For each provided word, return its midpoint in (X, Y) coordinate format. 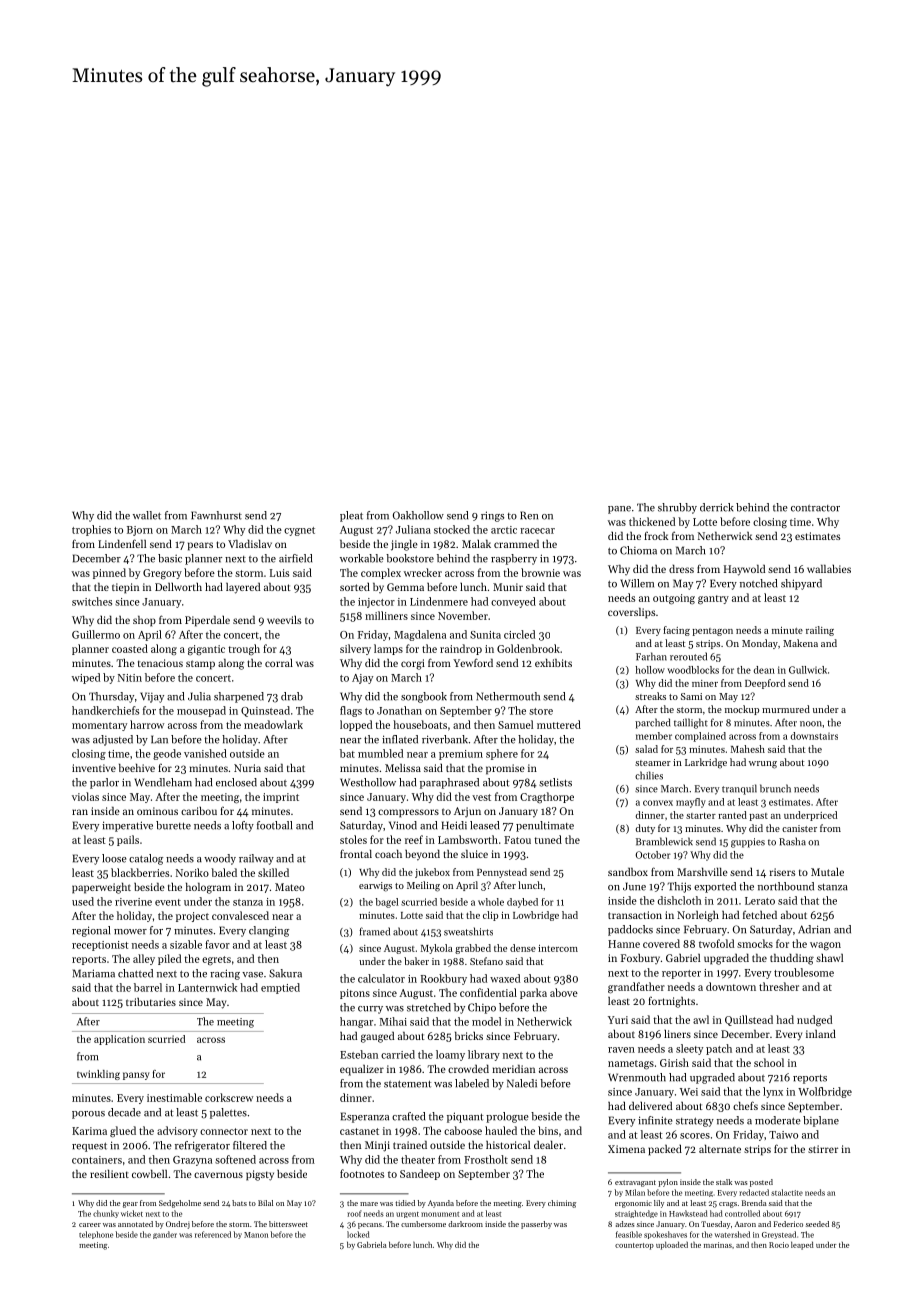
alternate (720, 1148)
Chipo (482, 1008)
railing (820, 631)
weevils (284, 620)
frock (656, 535)
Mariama (94, 973)
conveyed (513, 602)
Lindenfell (122, 543)
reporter (681, 974)
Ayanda (441, 1204)
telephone (96, 1235)
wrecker (423, 572)
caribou (199, 810)
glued (123, 1132)
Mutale (827, 872)
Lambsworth (468, 839)
